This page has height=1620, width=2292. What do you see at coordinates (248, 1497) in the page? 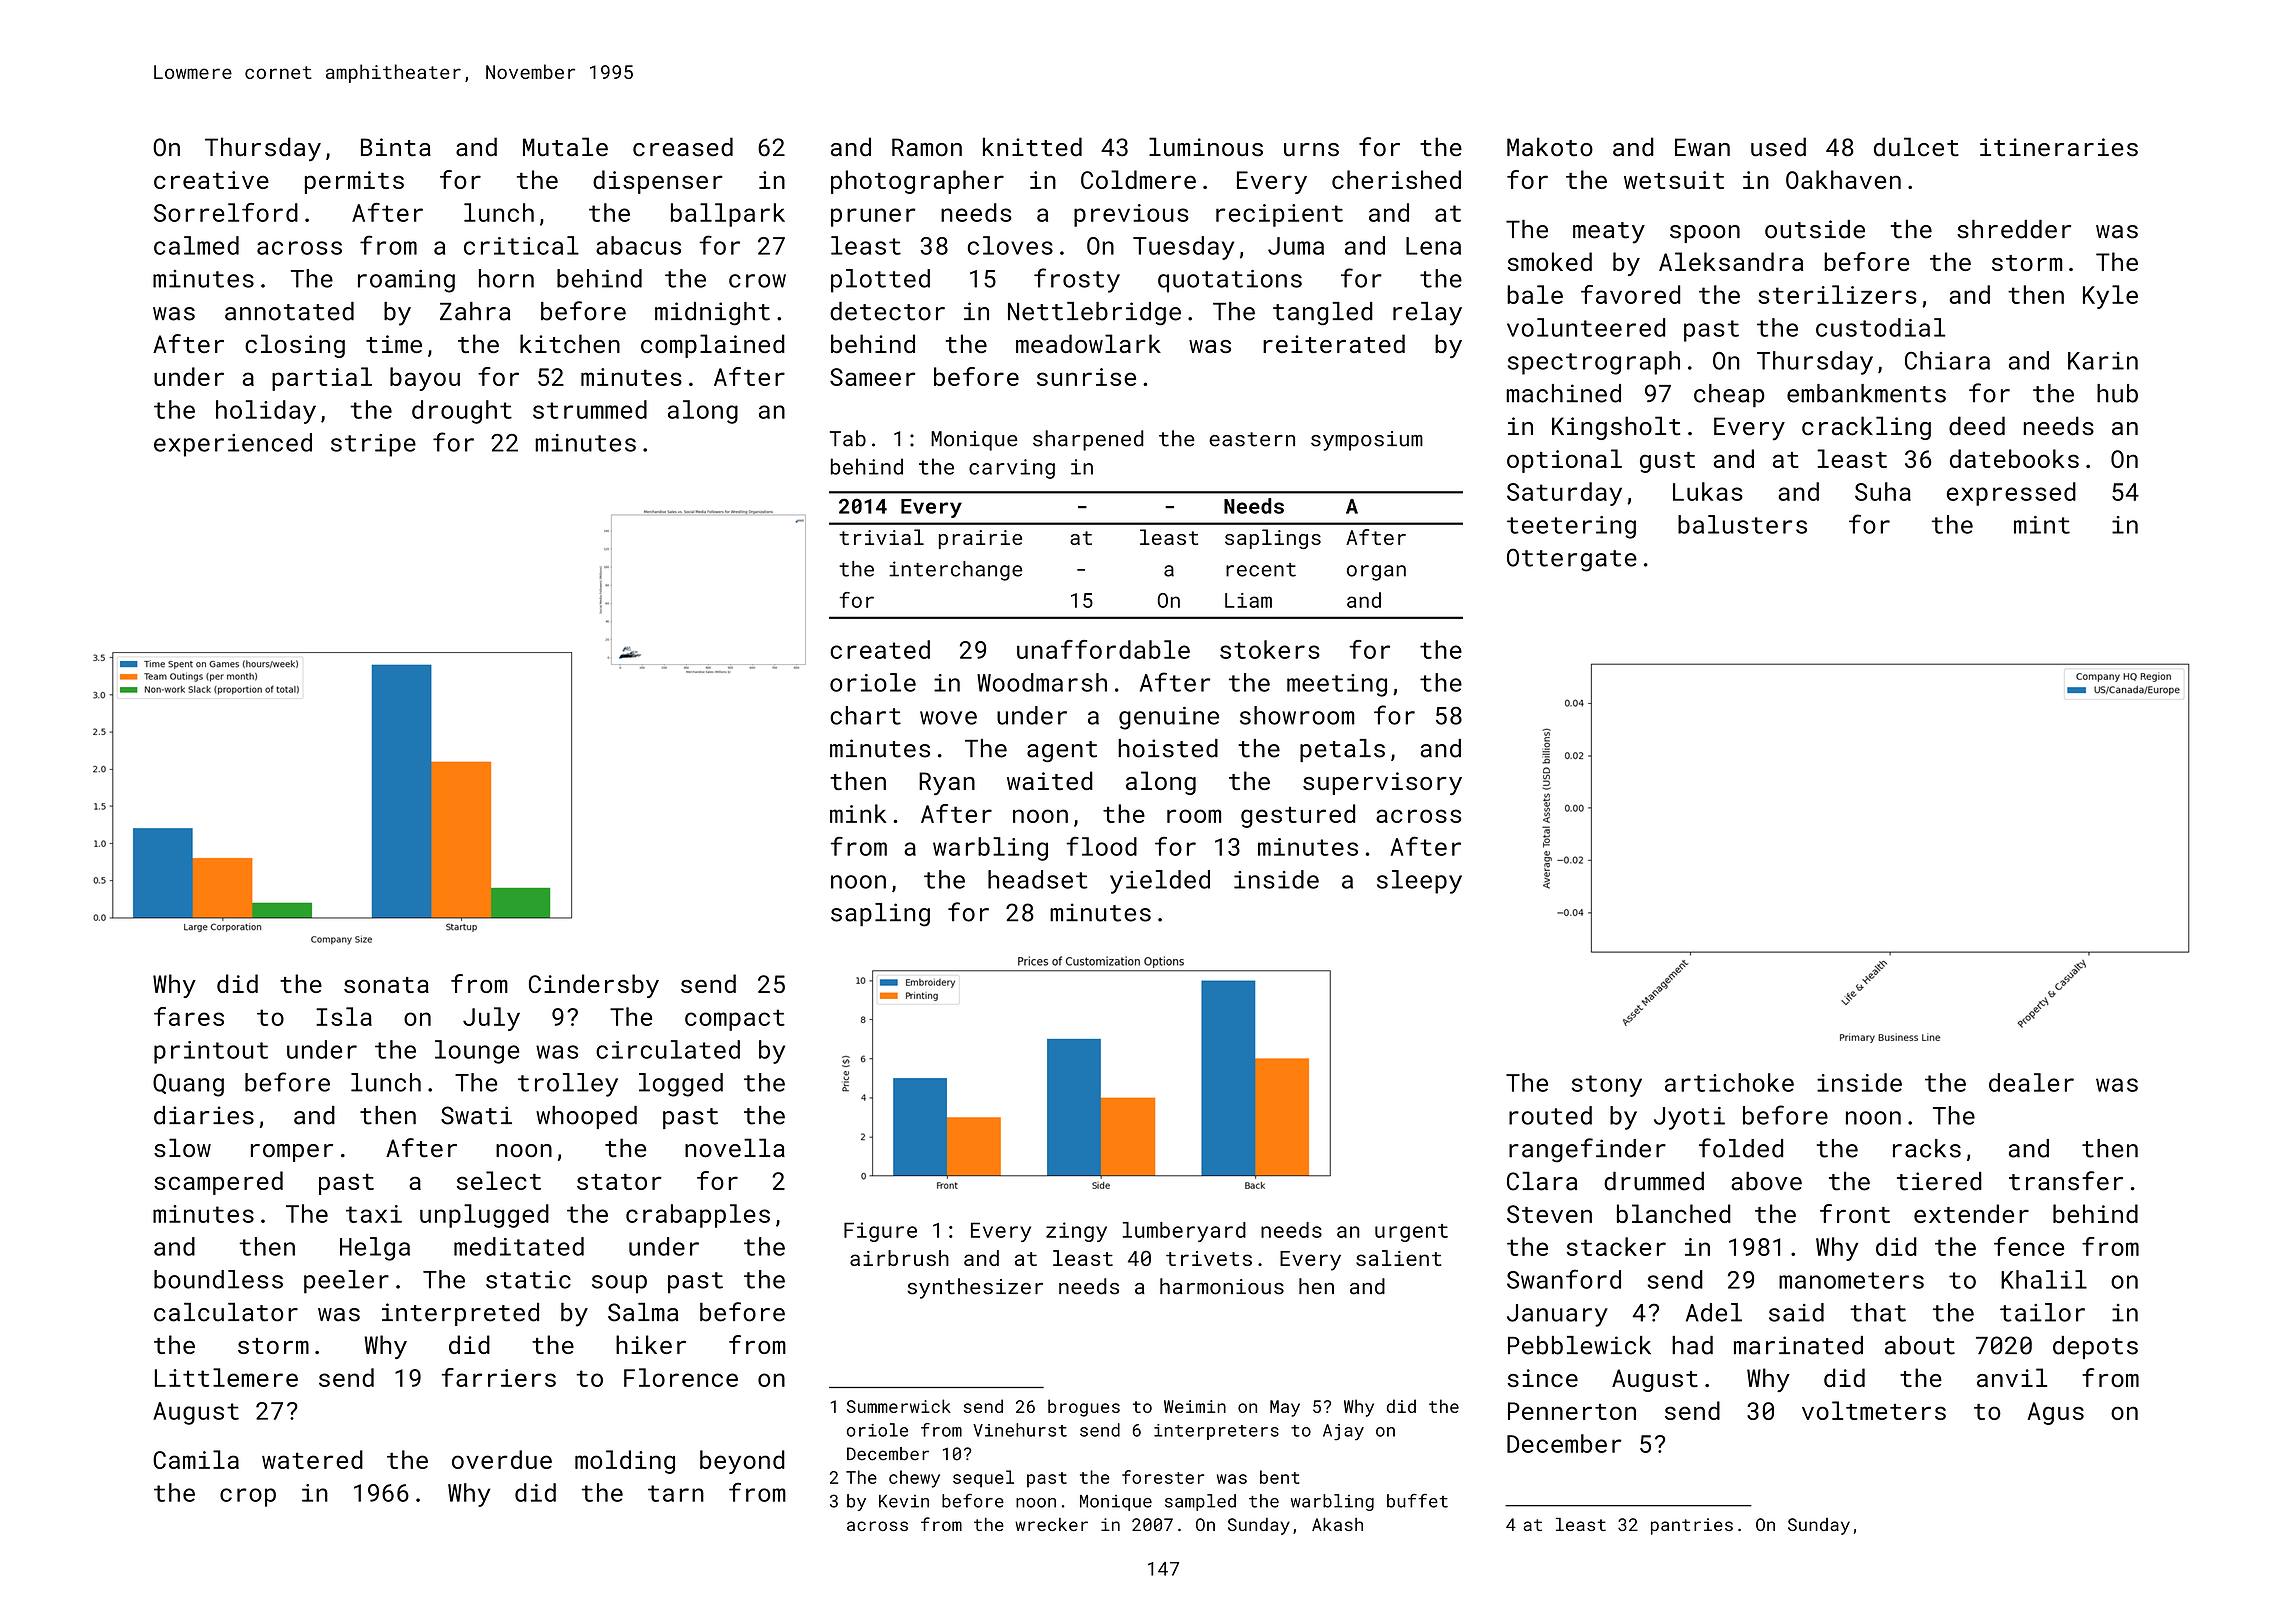
I see `crop` at bounding box center [248, 1497].
